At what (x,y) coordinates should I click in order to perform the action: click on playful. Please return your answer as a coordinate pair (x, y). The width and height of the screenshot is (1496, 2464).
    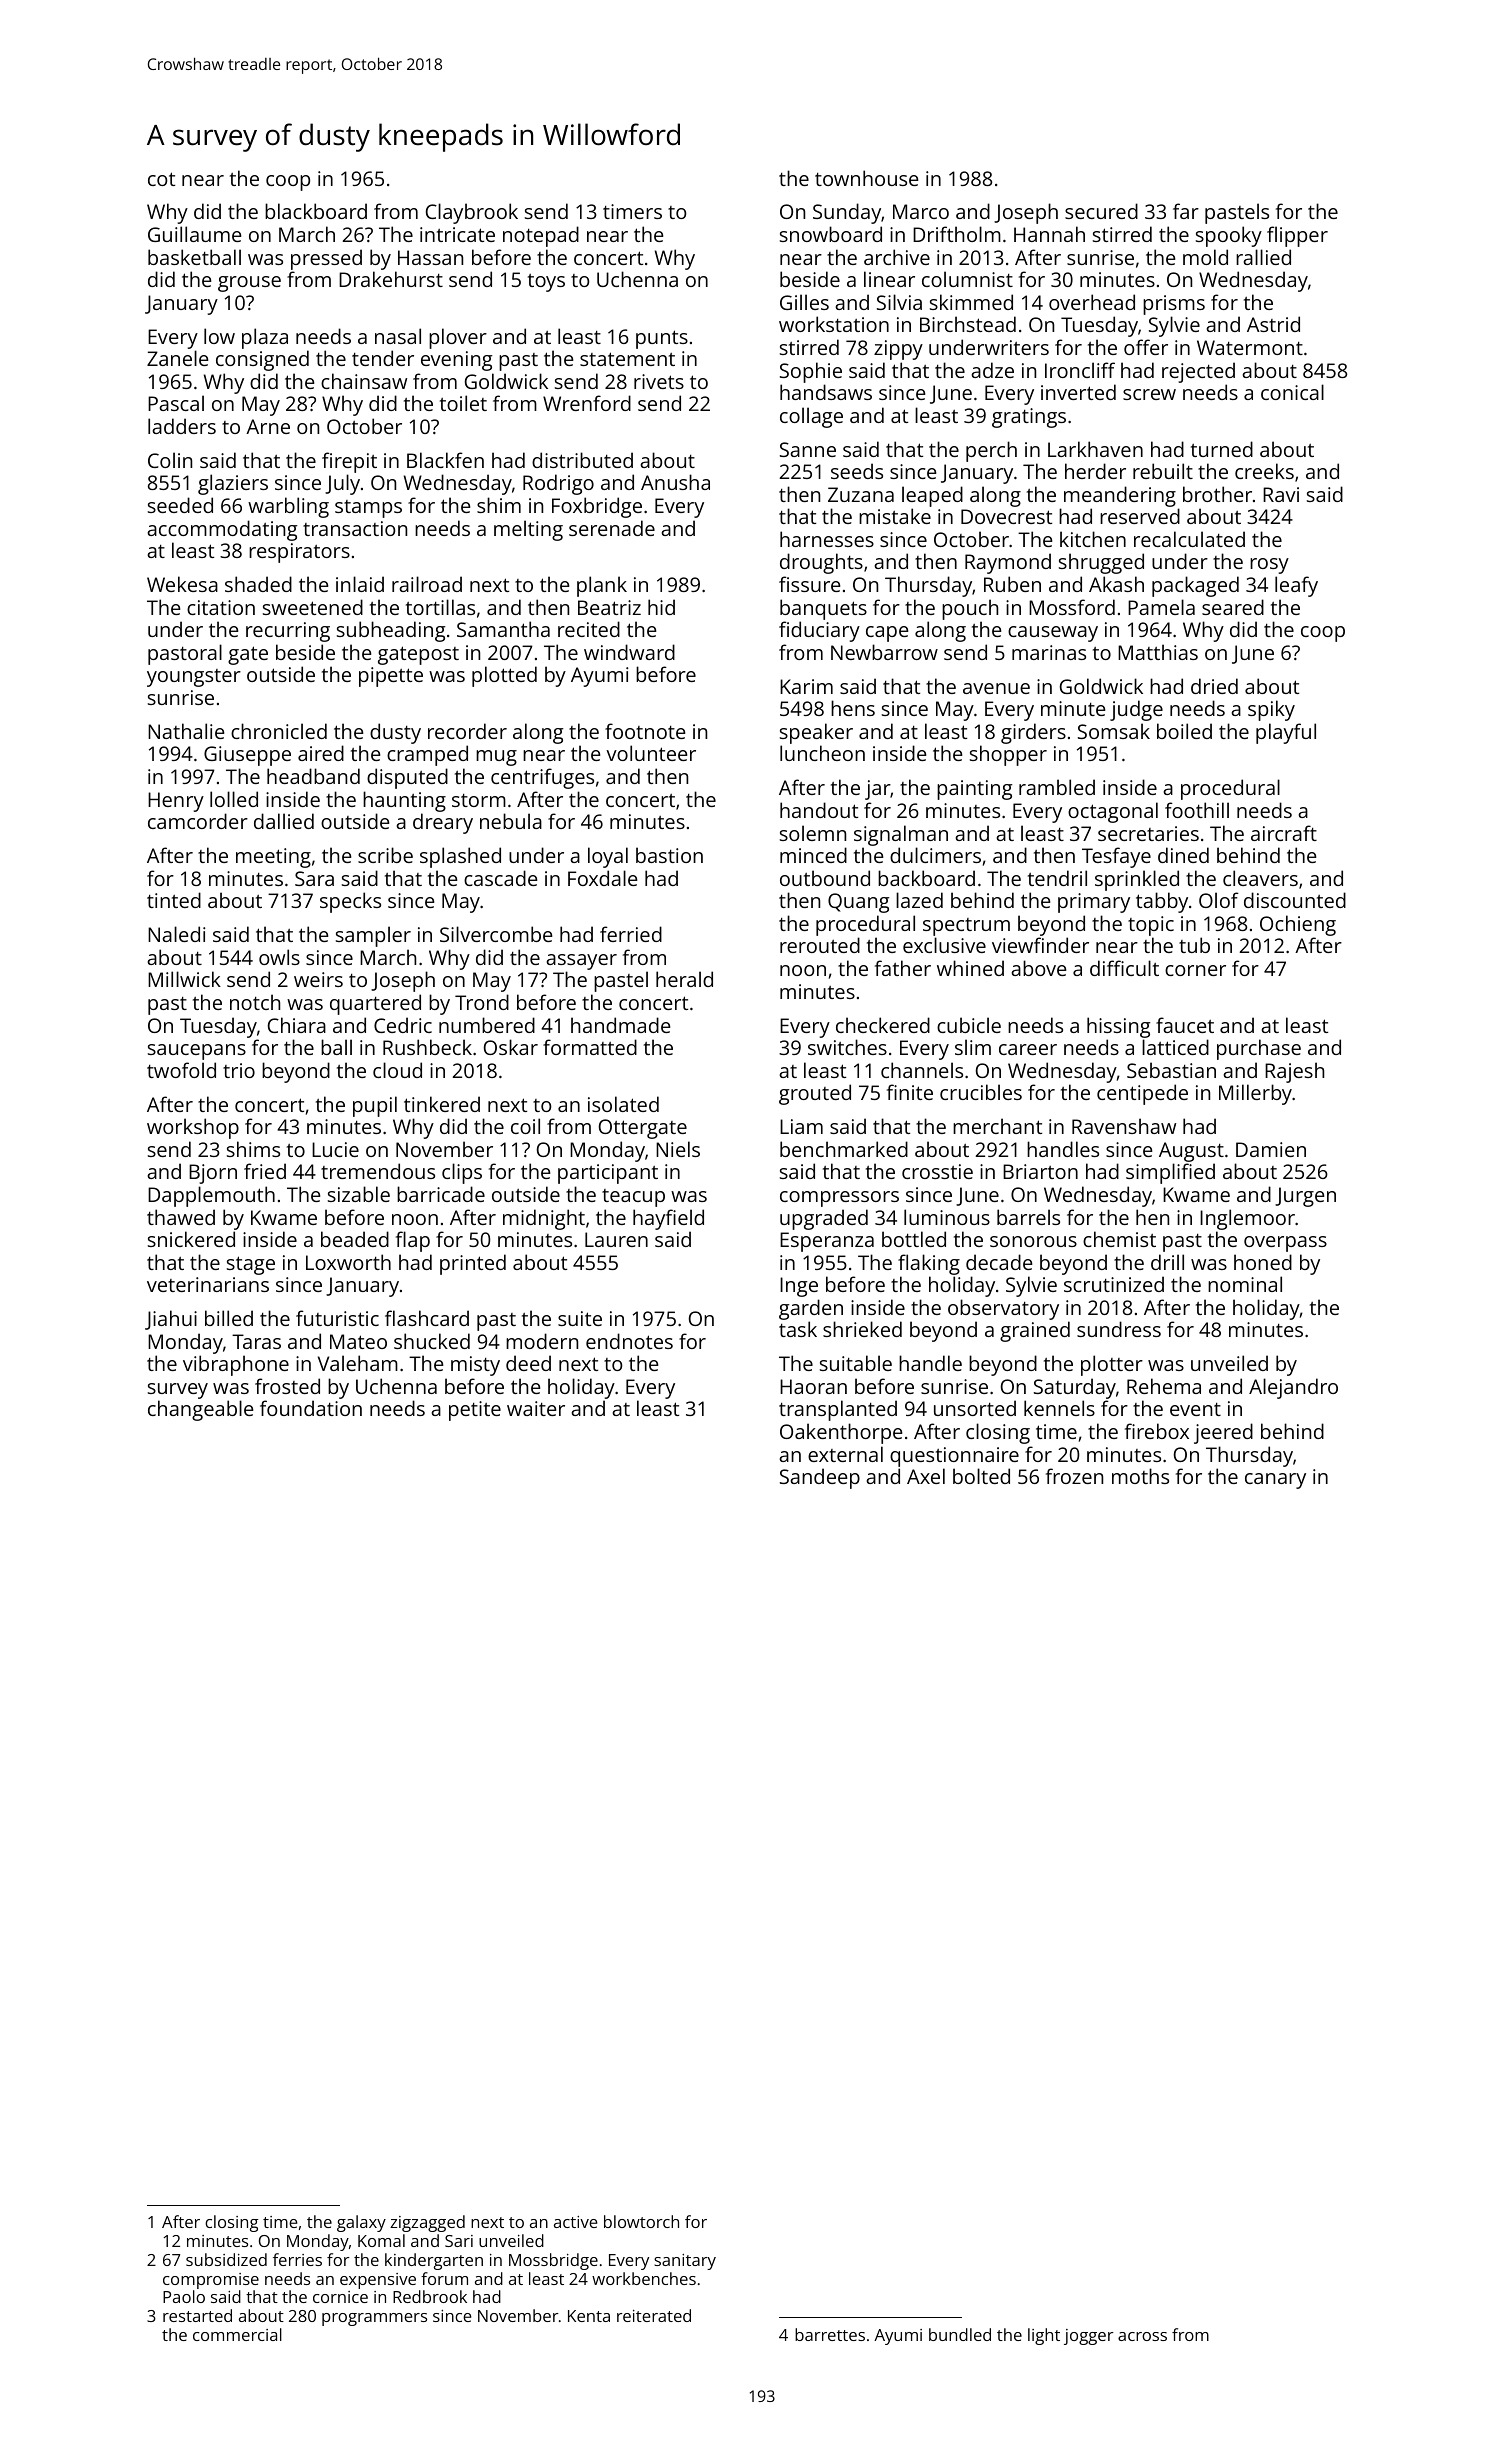
    Looking at the image, I should click on (1286, 733).
